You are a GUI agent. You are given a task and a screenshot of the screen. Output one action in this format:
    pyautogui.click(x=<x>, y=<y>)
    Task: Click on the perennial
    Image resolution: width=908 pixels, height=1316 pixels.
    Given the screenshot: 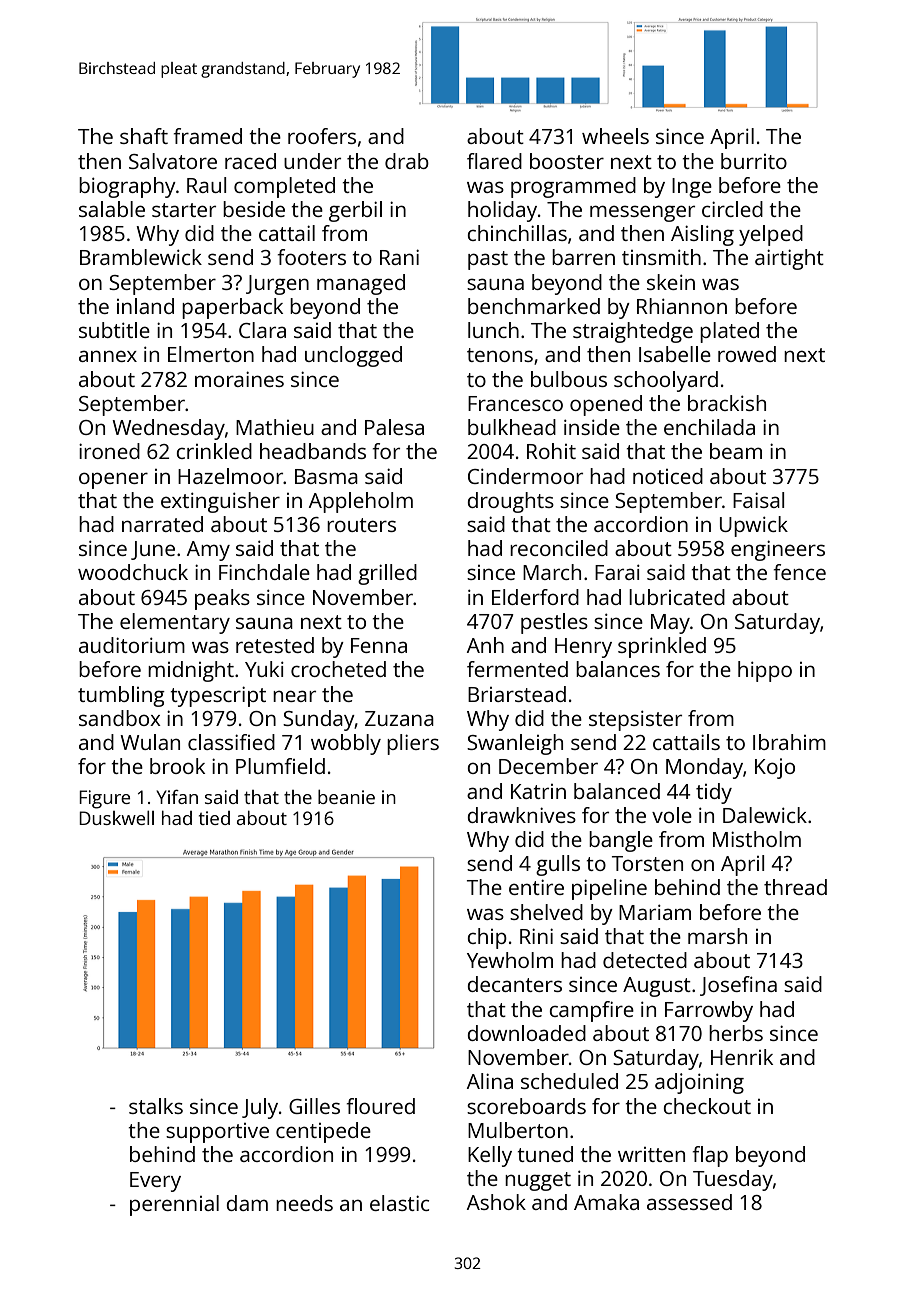 What is the action you would take?
    pyautogui.click(x=174, y=1205)
